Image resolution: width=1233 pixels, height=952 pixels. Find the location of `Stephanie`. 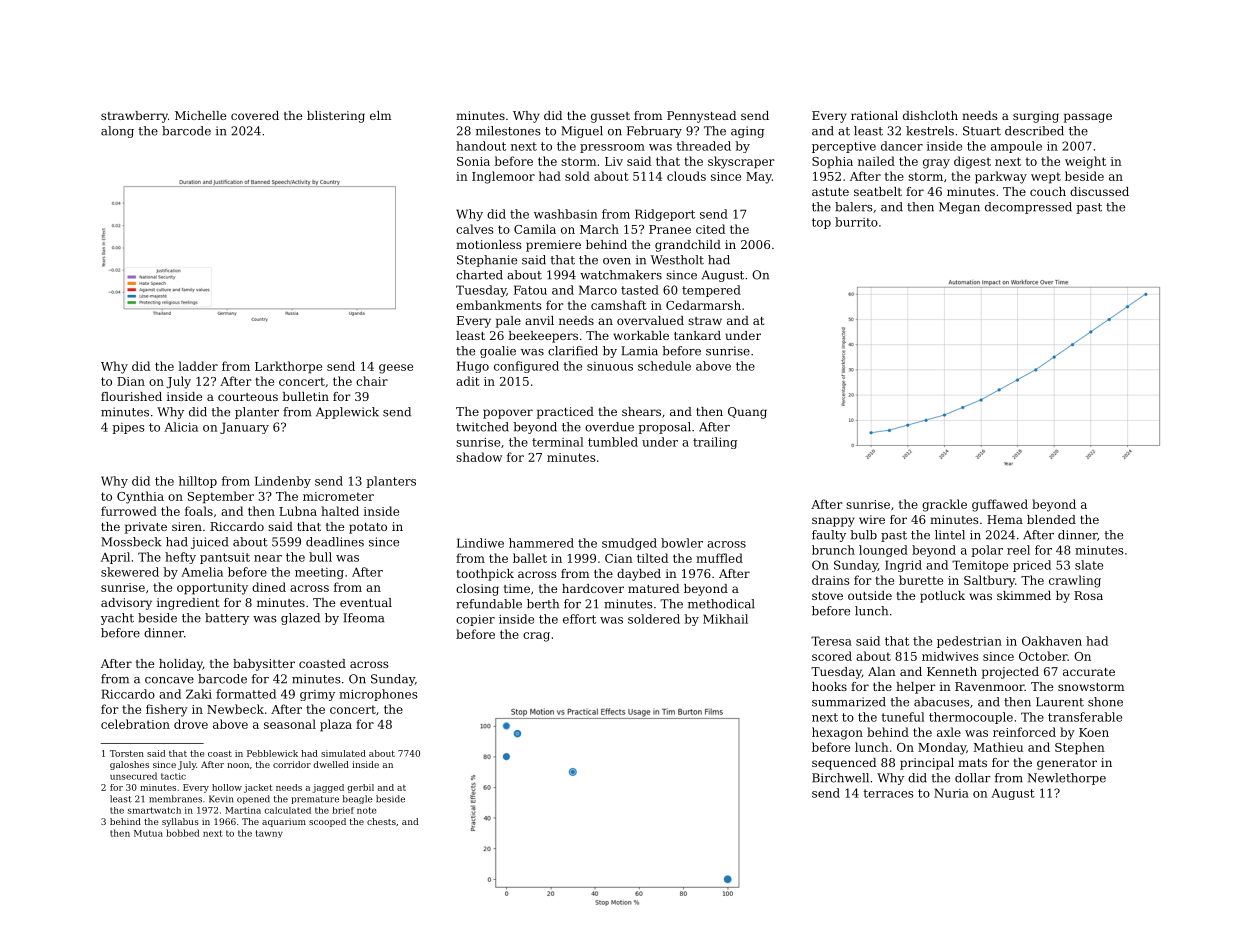

Stephanie is located at coordinates (487, 261).
